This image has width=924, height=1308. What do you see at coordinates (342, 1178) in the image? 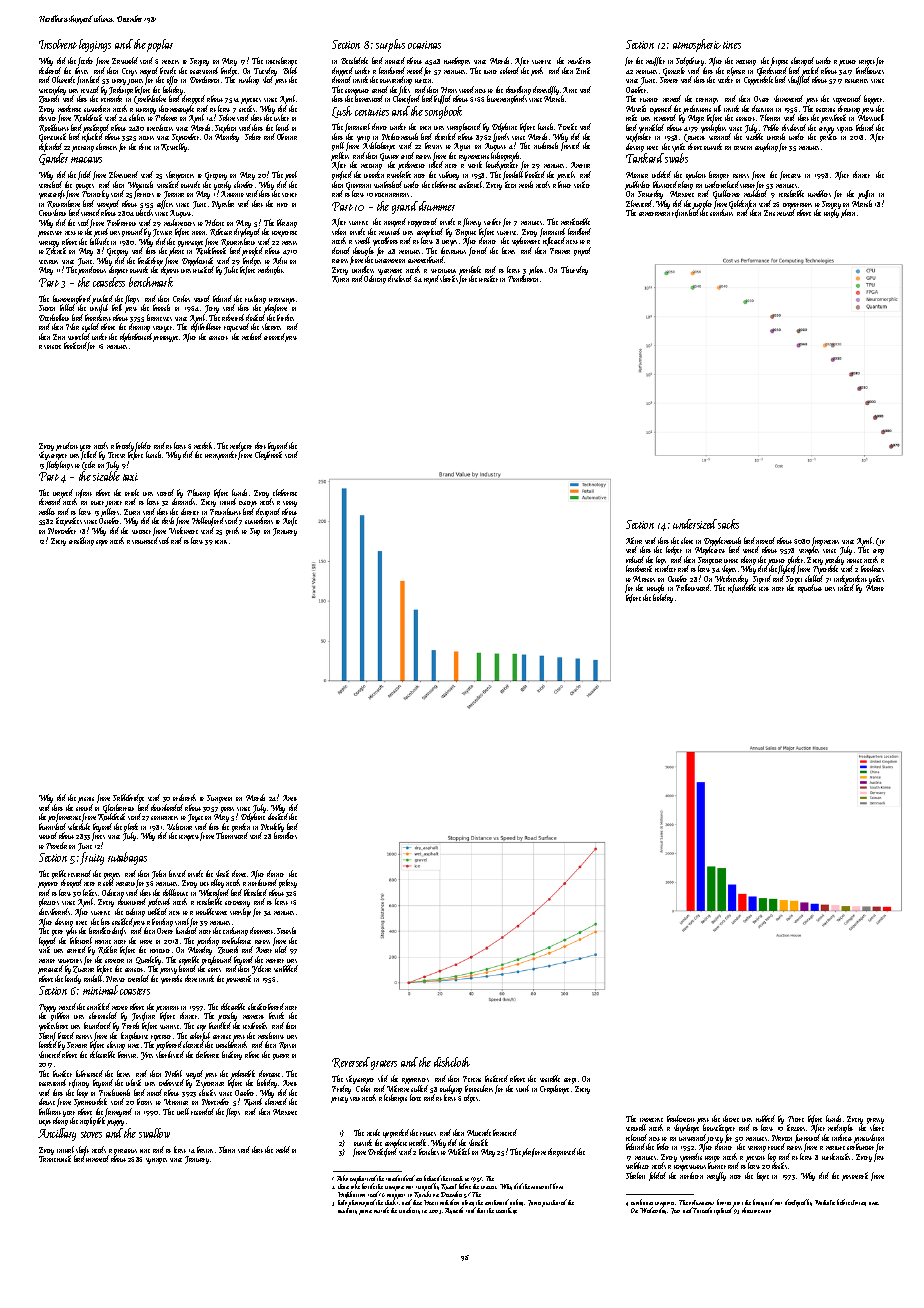
I see `Aiko` at bounding box center [342, 1178].
